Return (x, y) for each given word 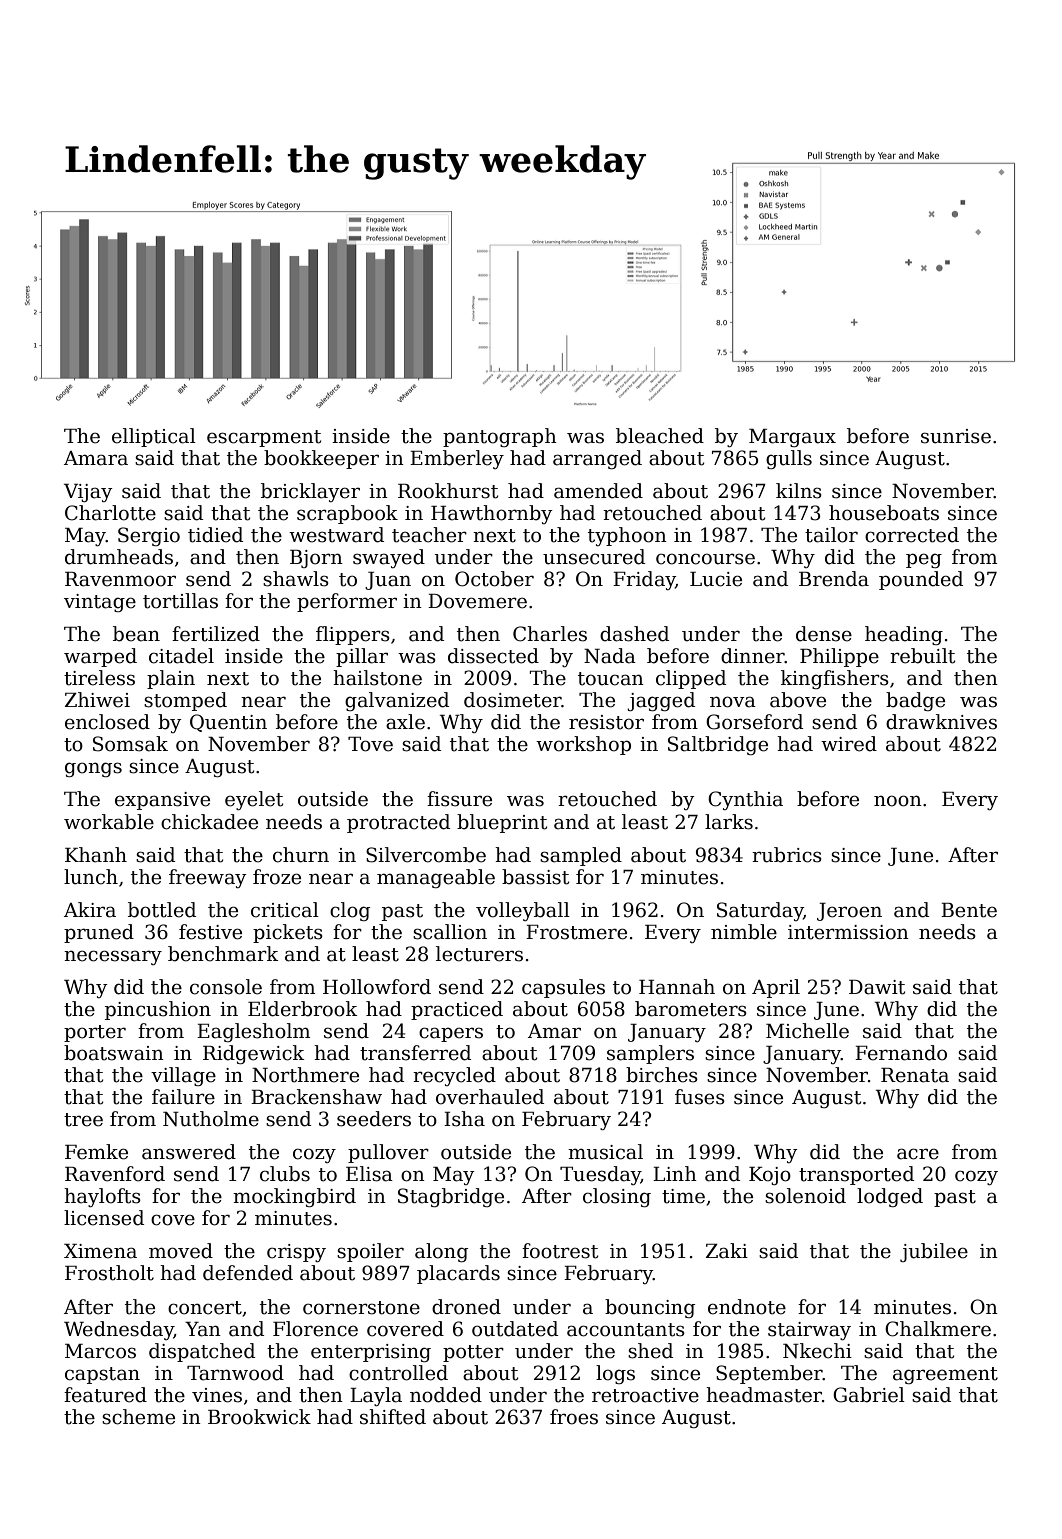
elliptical (154, 437)
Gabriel (869, 1395)
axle (405, 722)
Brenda (834, 579)
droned (466, 1307)
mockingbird (294, 1197)
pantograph (500, 437)
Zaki (727, 1251)
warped (100, 657)
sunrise (956, 436)
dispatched (202, 1352)
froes (574, 1417)
